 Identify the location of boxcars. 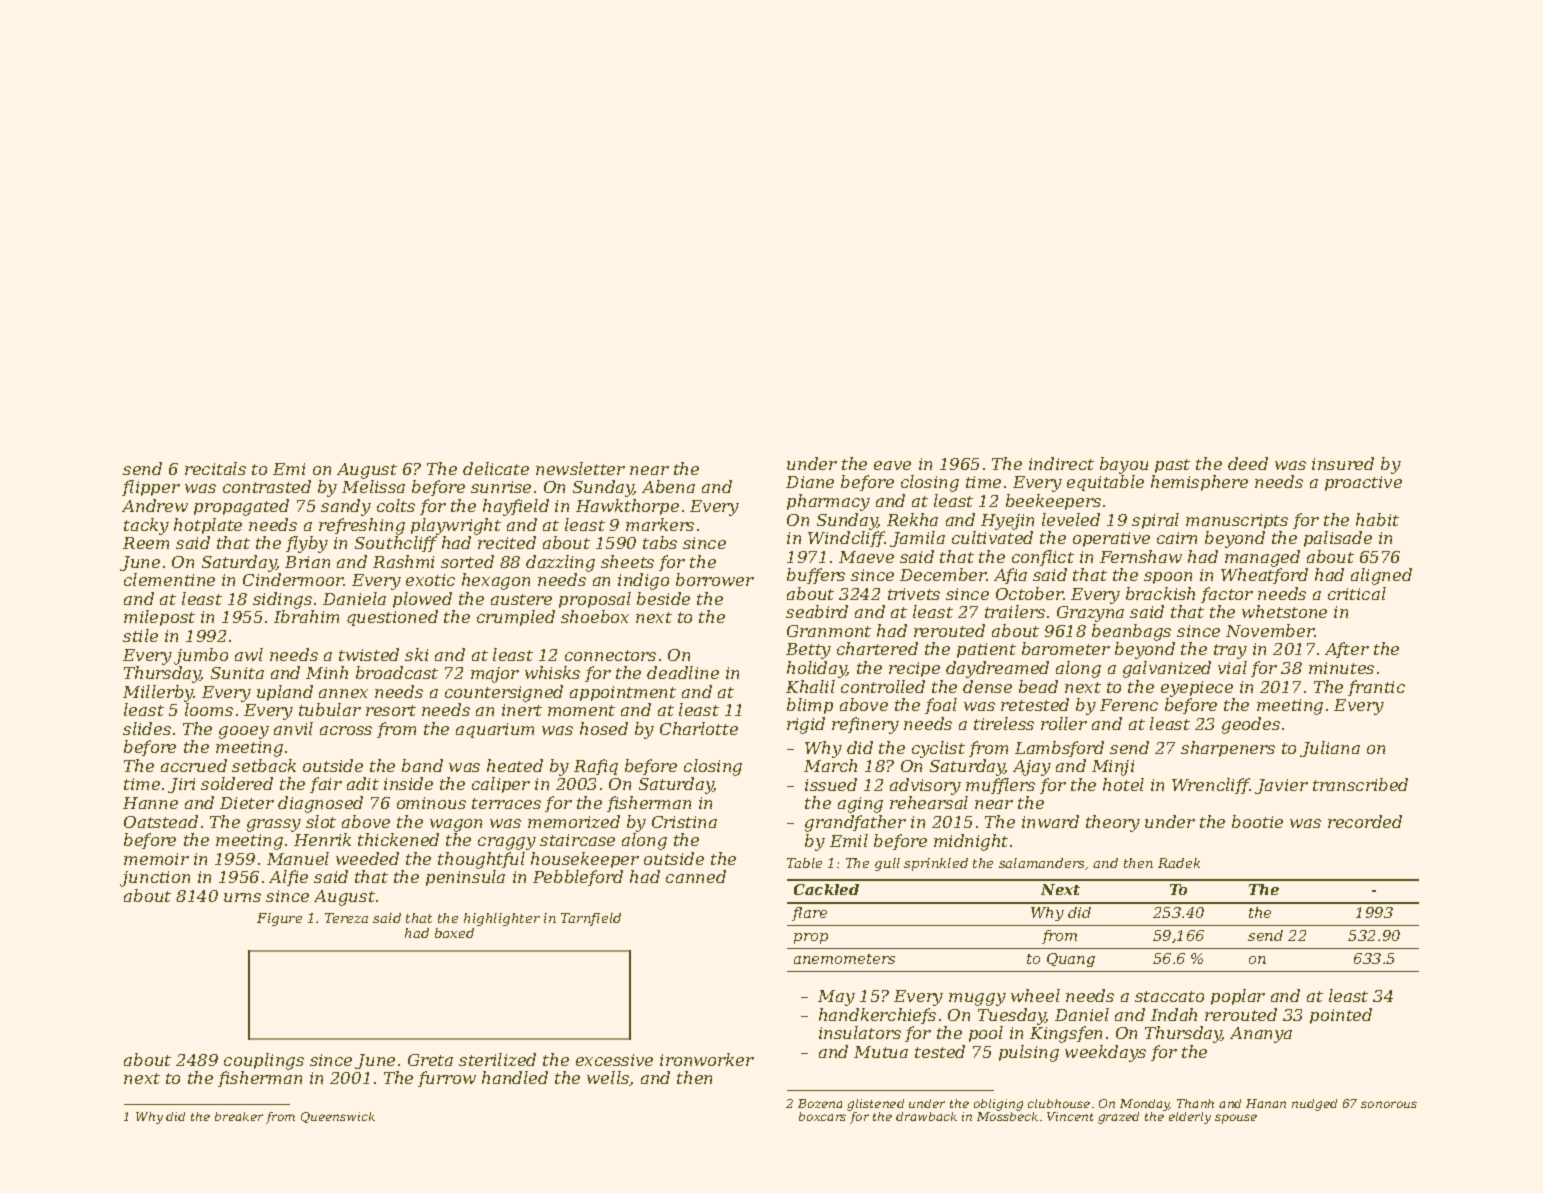
(822, 1116).
